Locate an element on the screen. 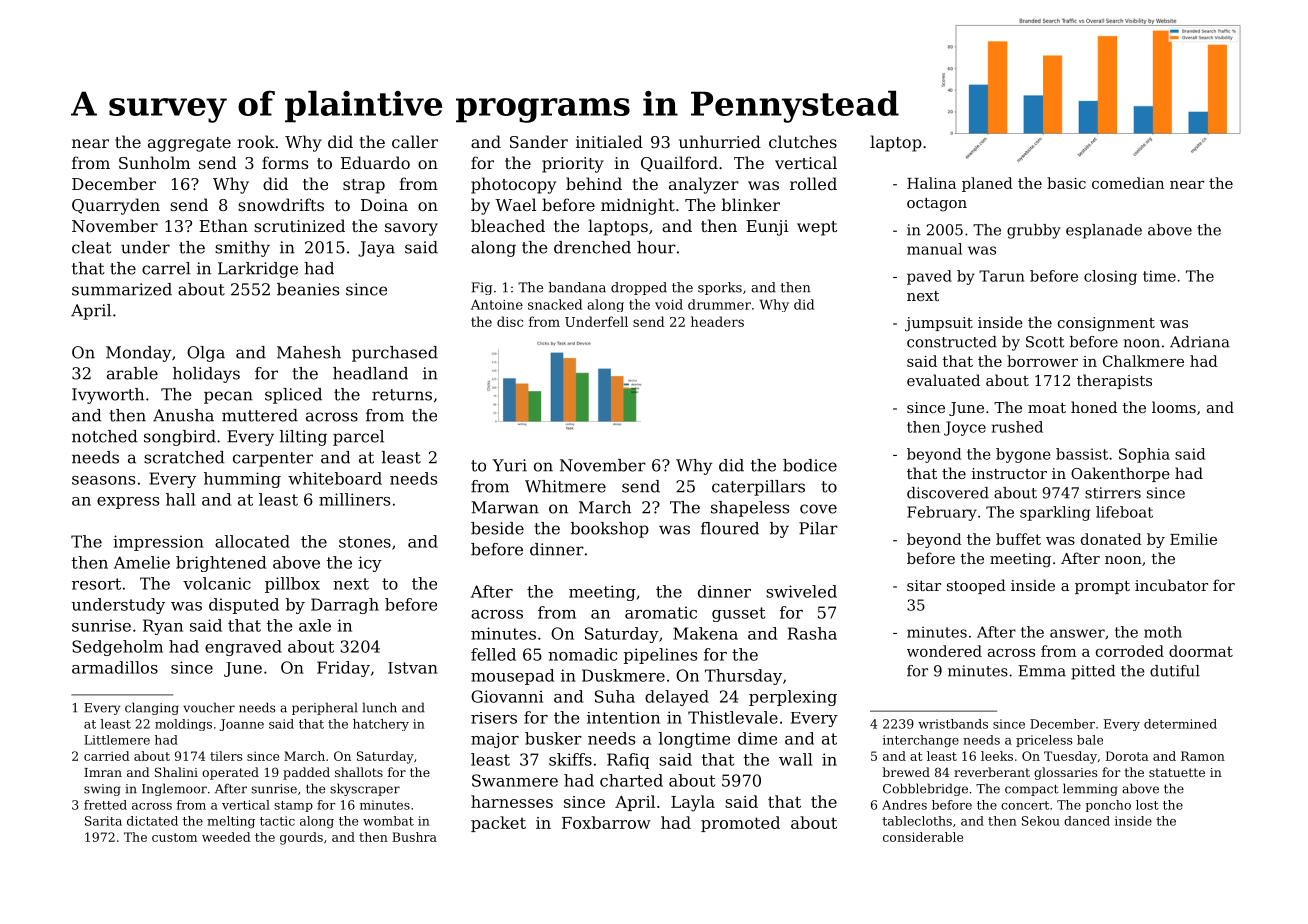  initialed is located at coordinates (609, 141).
